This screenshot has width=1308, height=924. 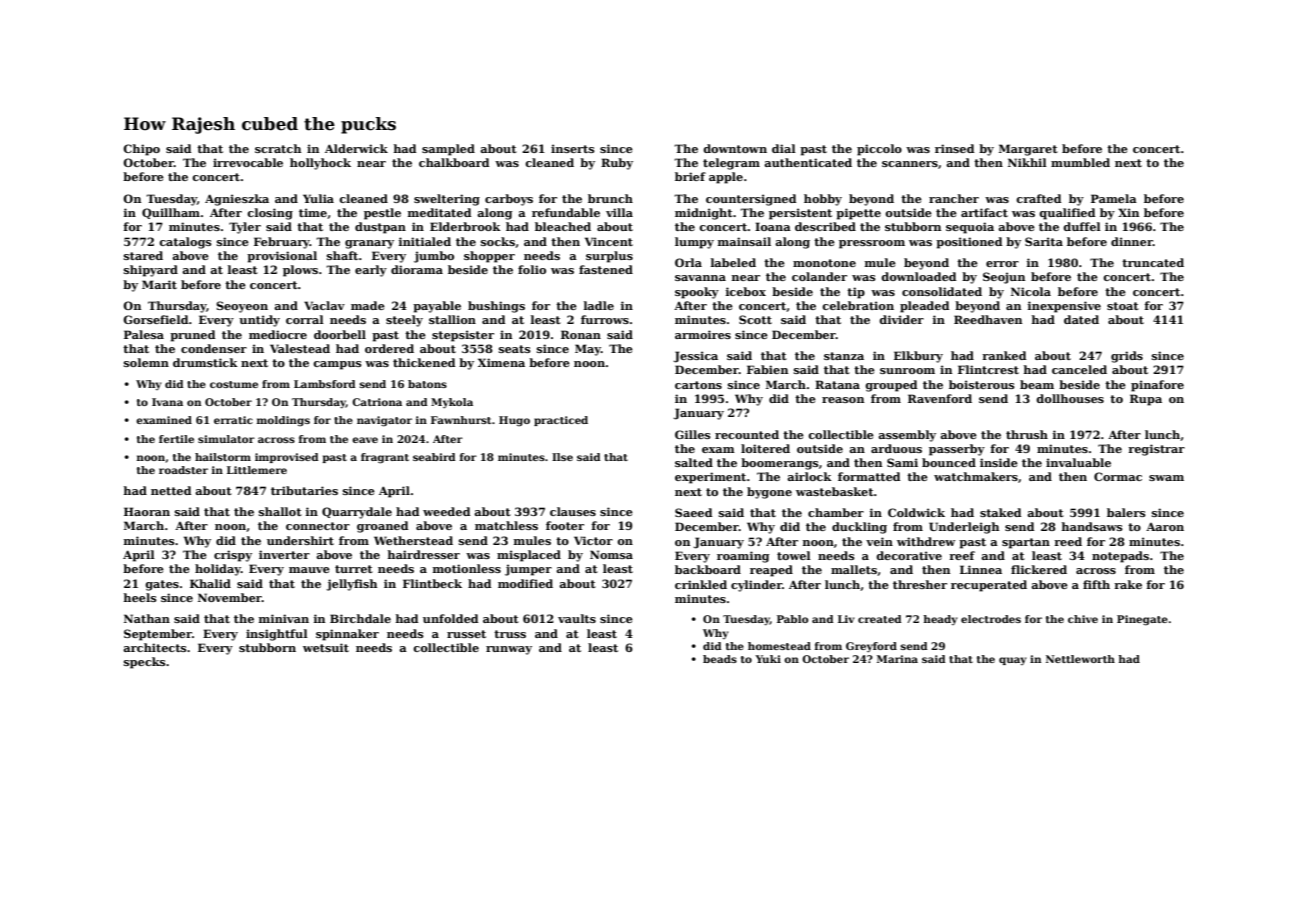 What do you see at coordinates (698, 385) in the screenshot?
I see `cartons` at bounding box center [698, 385].
